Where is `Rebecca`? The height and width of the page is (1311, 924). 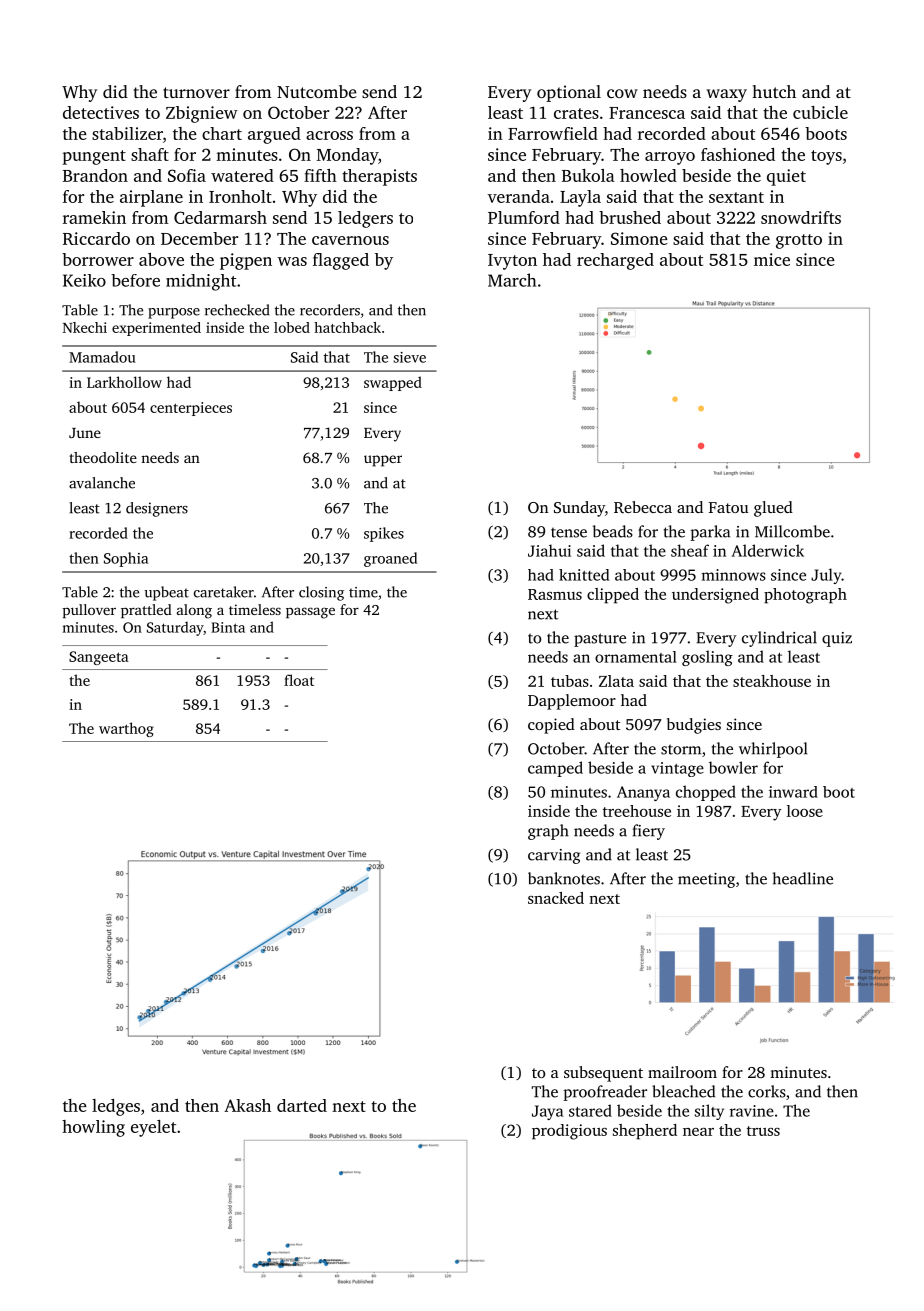 Rebecca is located at coordinates (643, 507).
